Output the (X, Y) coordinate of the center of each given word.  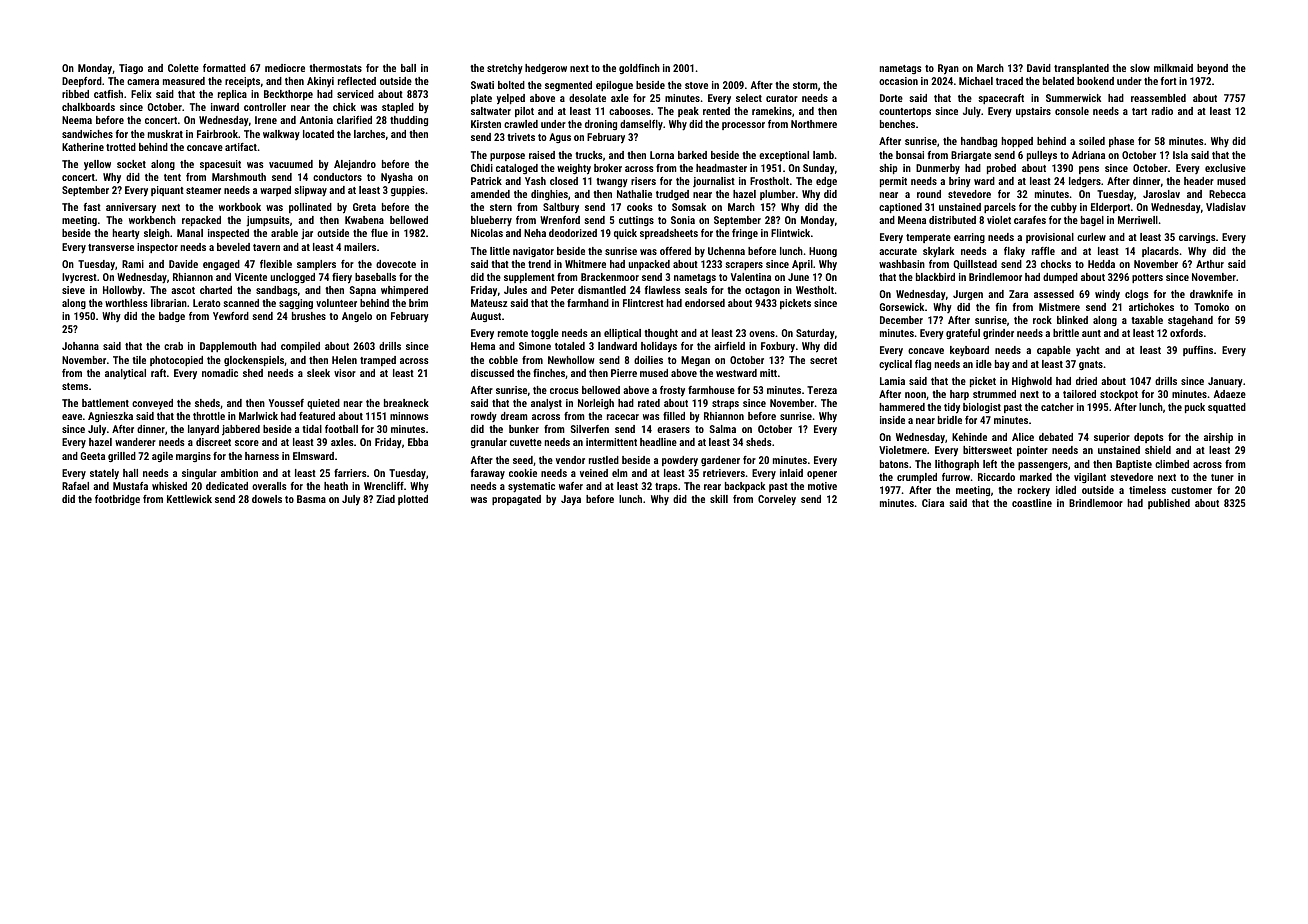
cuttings (636, 221)
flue (379, 233)
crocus (564, 391)
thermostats (335, 68)
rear (712, 487)
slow (1140, 68)
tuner (1222, 477)
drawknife (1211, 294)
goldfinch (639, 69)
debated (1056, 437)
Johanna (80, 346)
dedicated (227, 486)
